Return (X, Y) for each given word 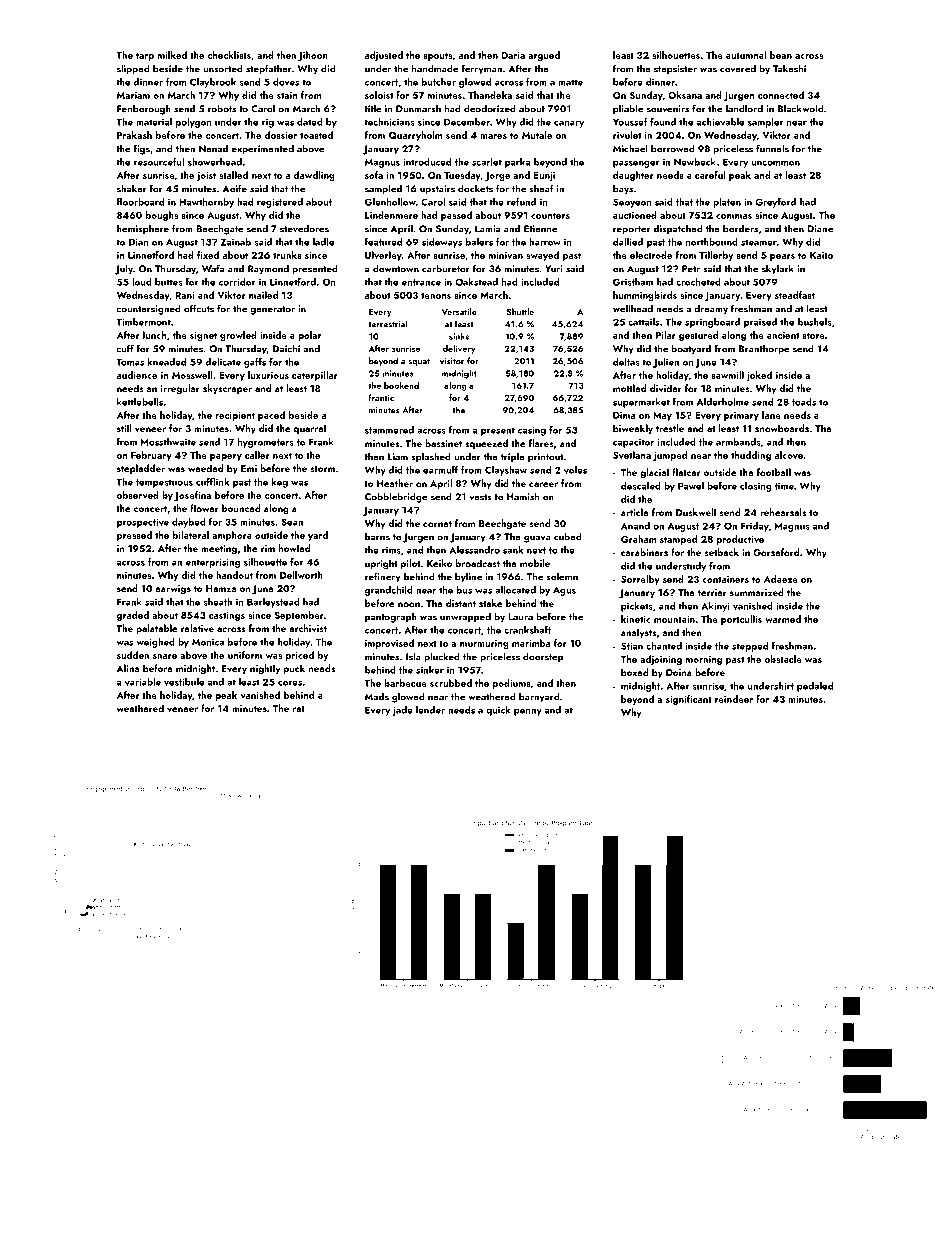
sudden (133, 655)
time (784, 486)
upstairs (437, 190)
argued (544, 56)
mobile (535, 563)
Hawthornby (206, 203)
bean (781, 55)
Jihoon (312, 56)
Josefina (192, 496)
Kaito (821, 255)
